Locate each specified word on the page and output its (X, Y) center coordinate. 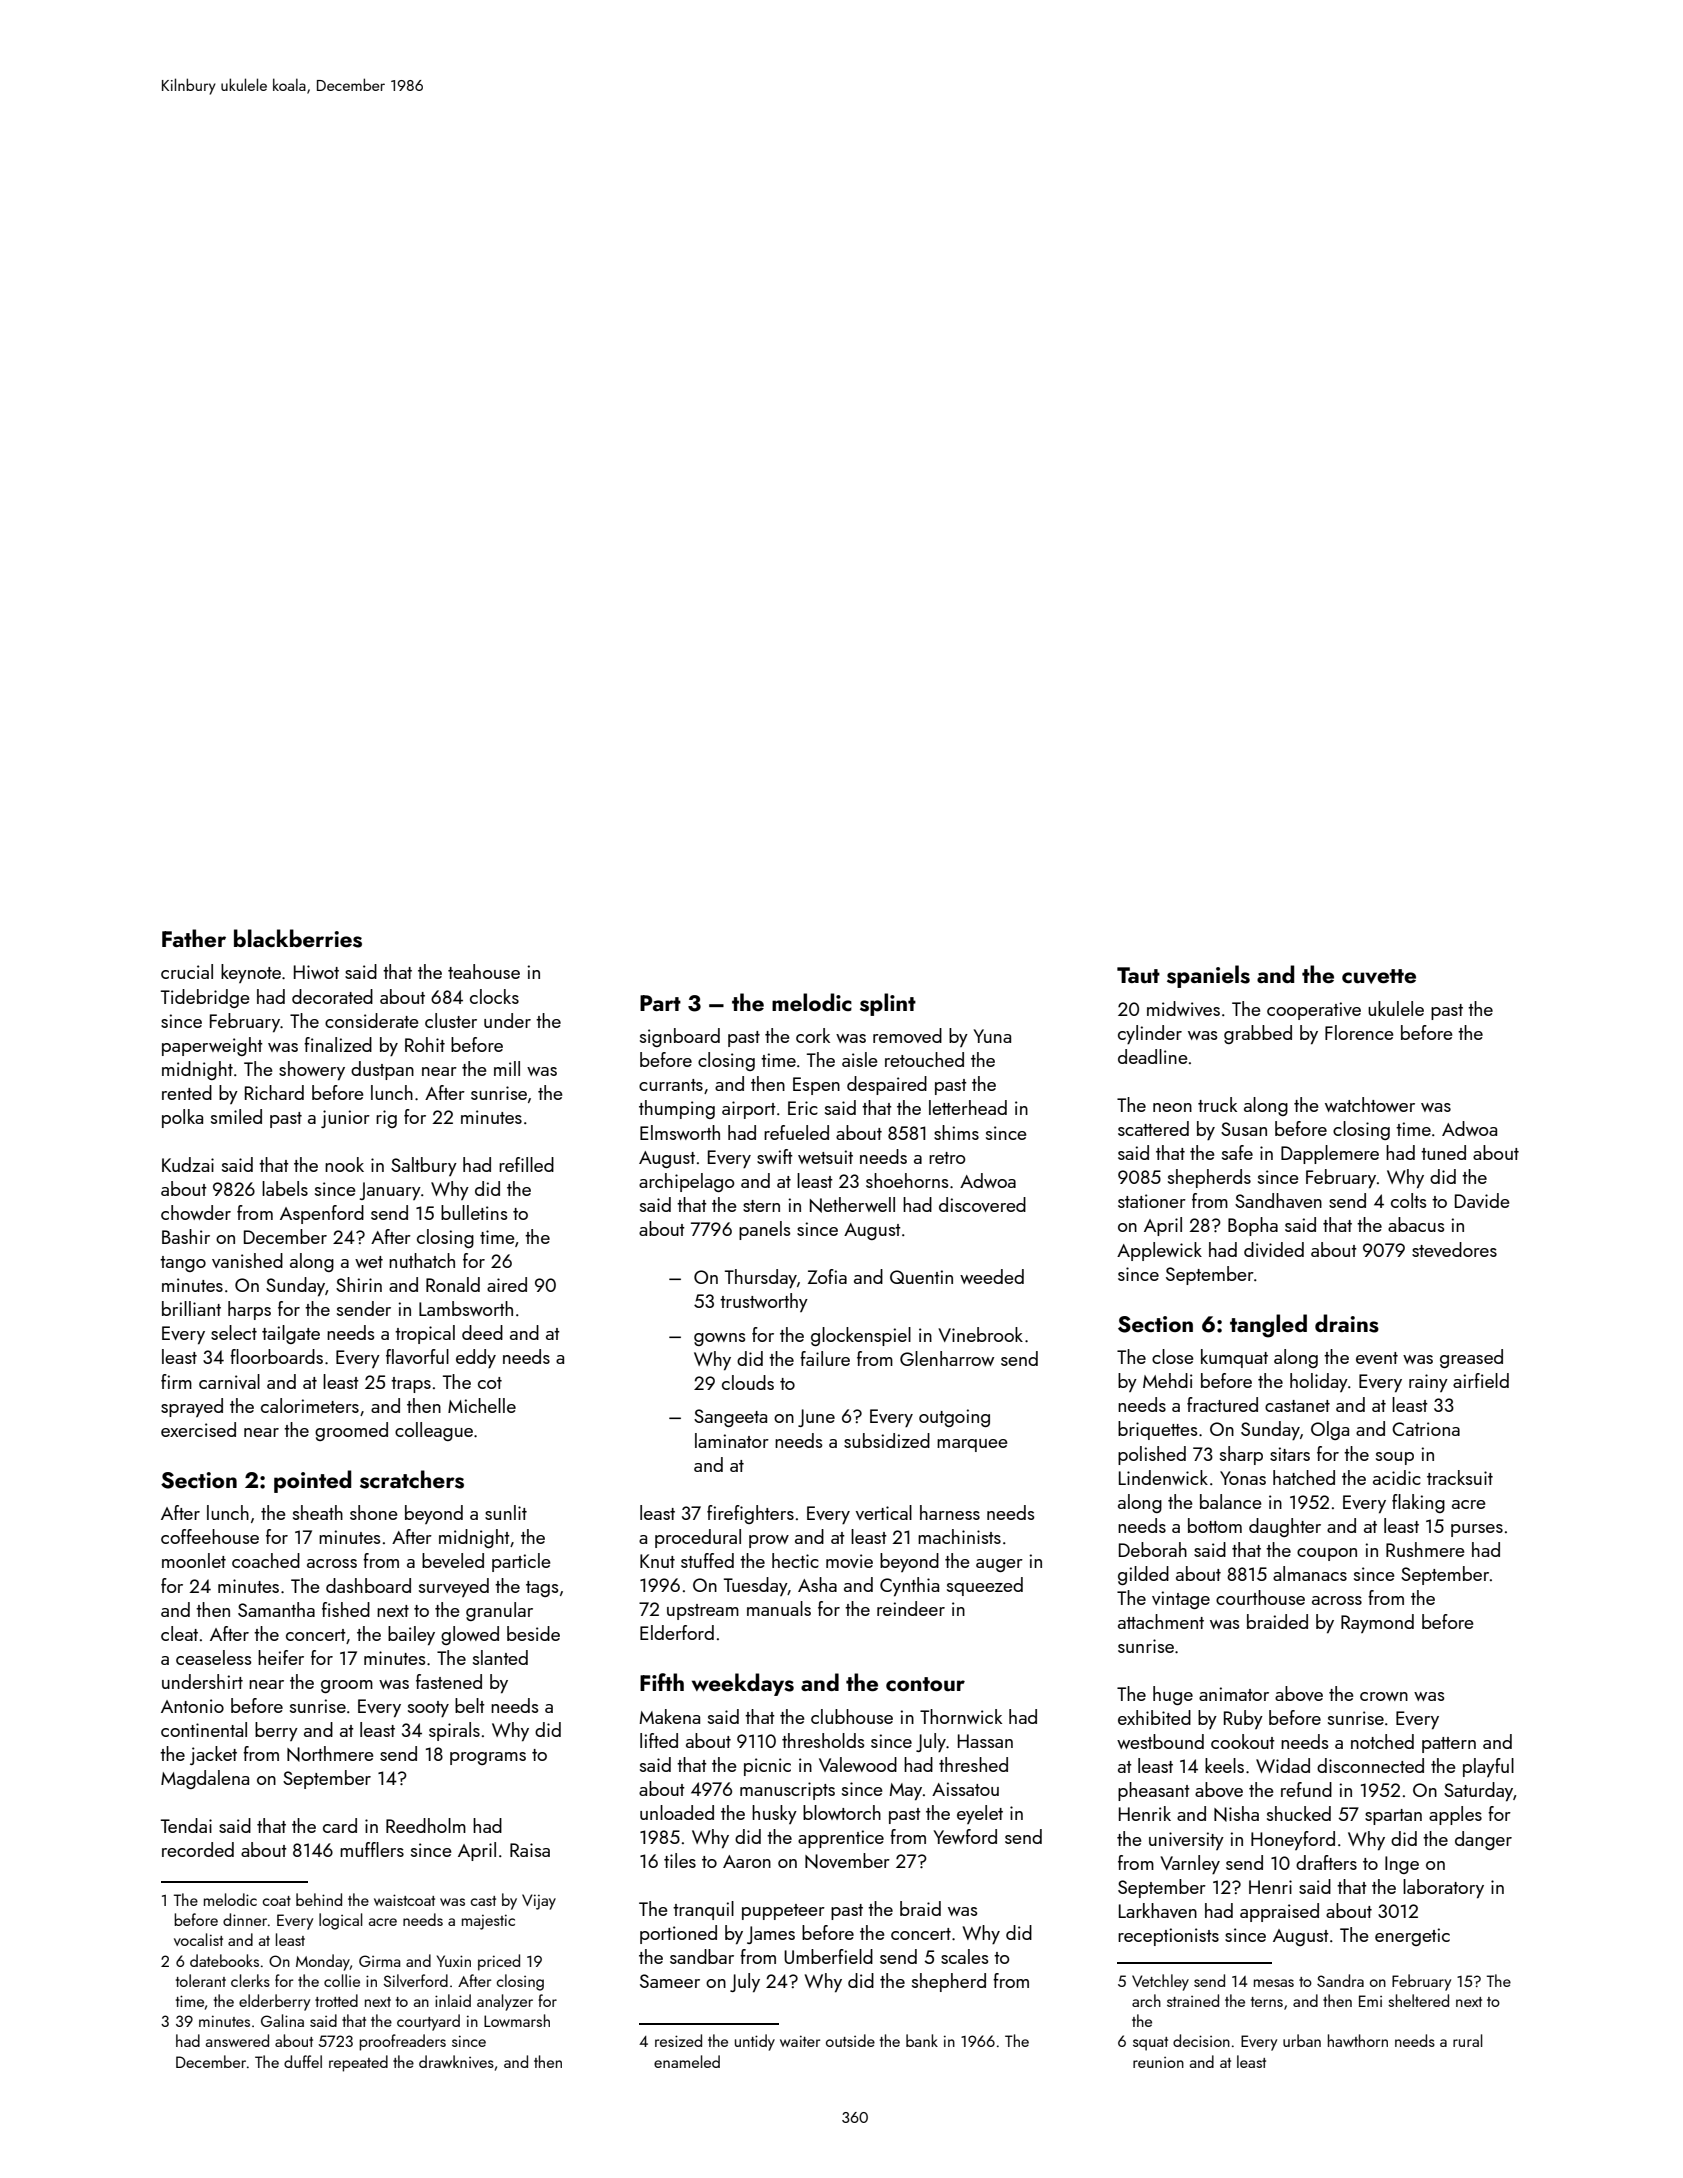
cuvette (1379, 976)
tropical (425, 1334)
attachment (1161, 1621)
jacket (213, 1755)
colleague (434, 1431)
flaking (1418, 1503)
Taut (1138, 975)
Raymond (1377, 1623)
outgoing (954, 1418)
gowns (720, 1339)
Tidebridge (205, 998)
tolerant (201, 1980)
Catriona (1426, 1429)
